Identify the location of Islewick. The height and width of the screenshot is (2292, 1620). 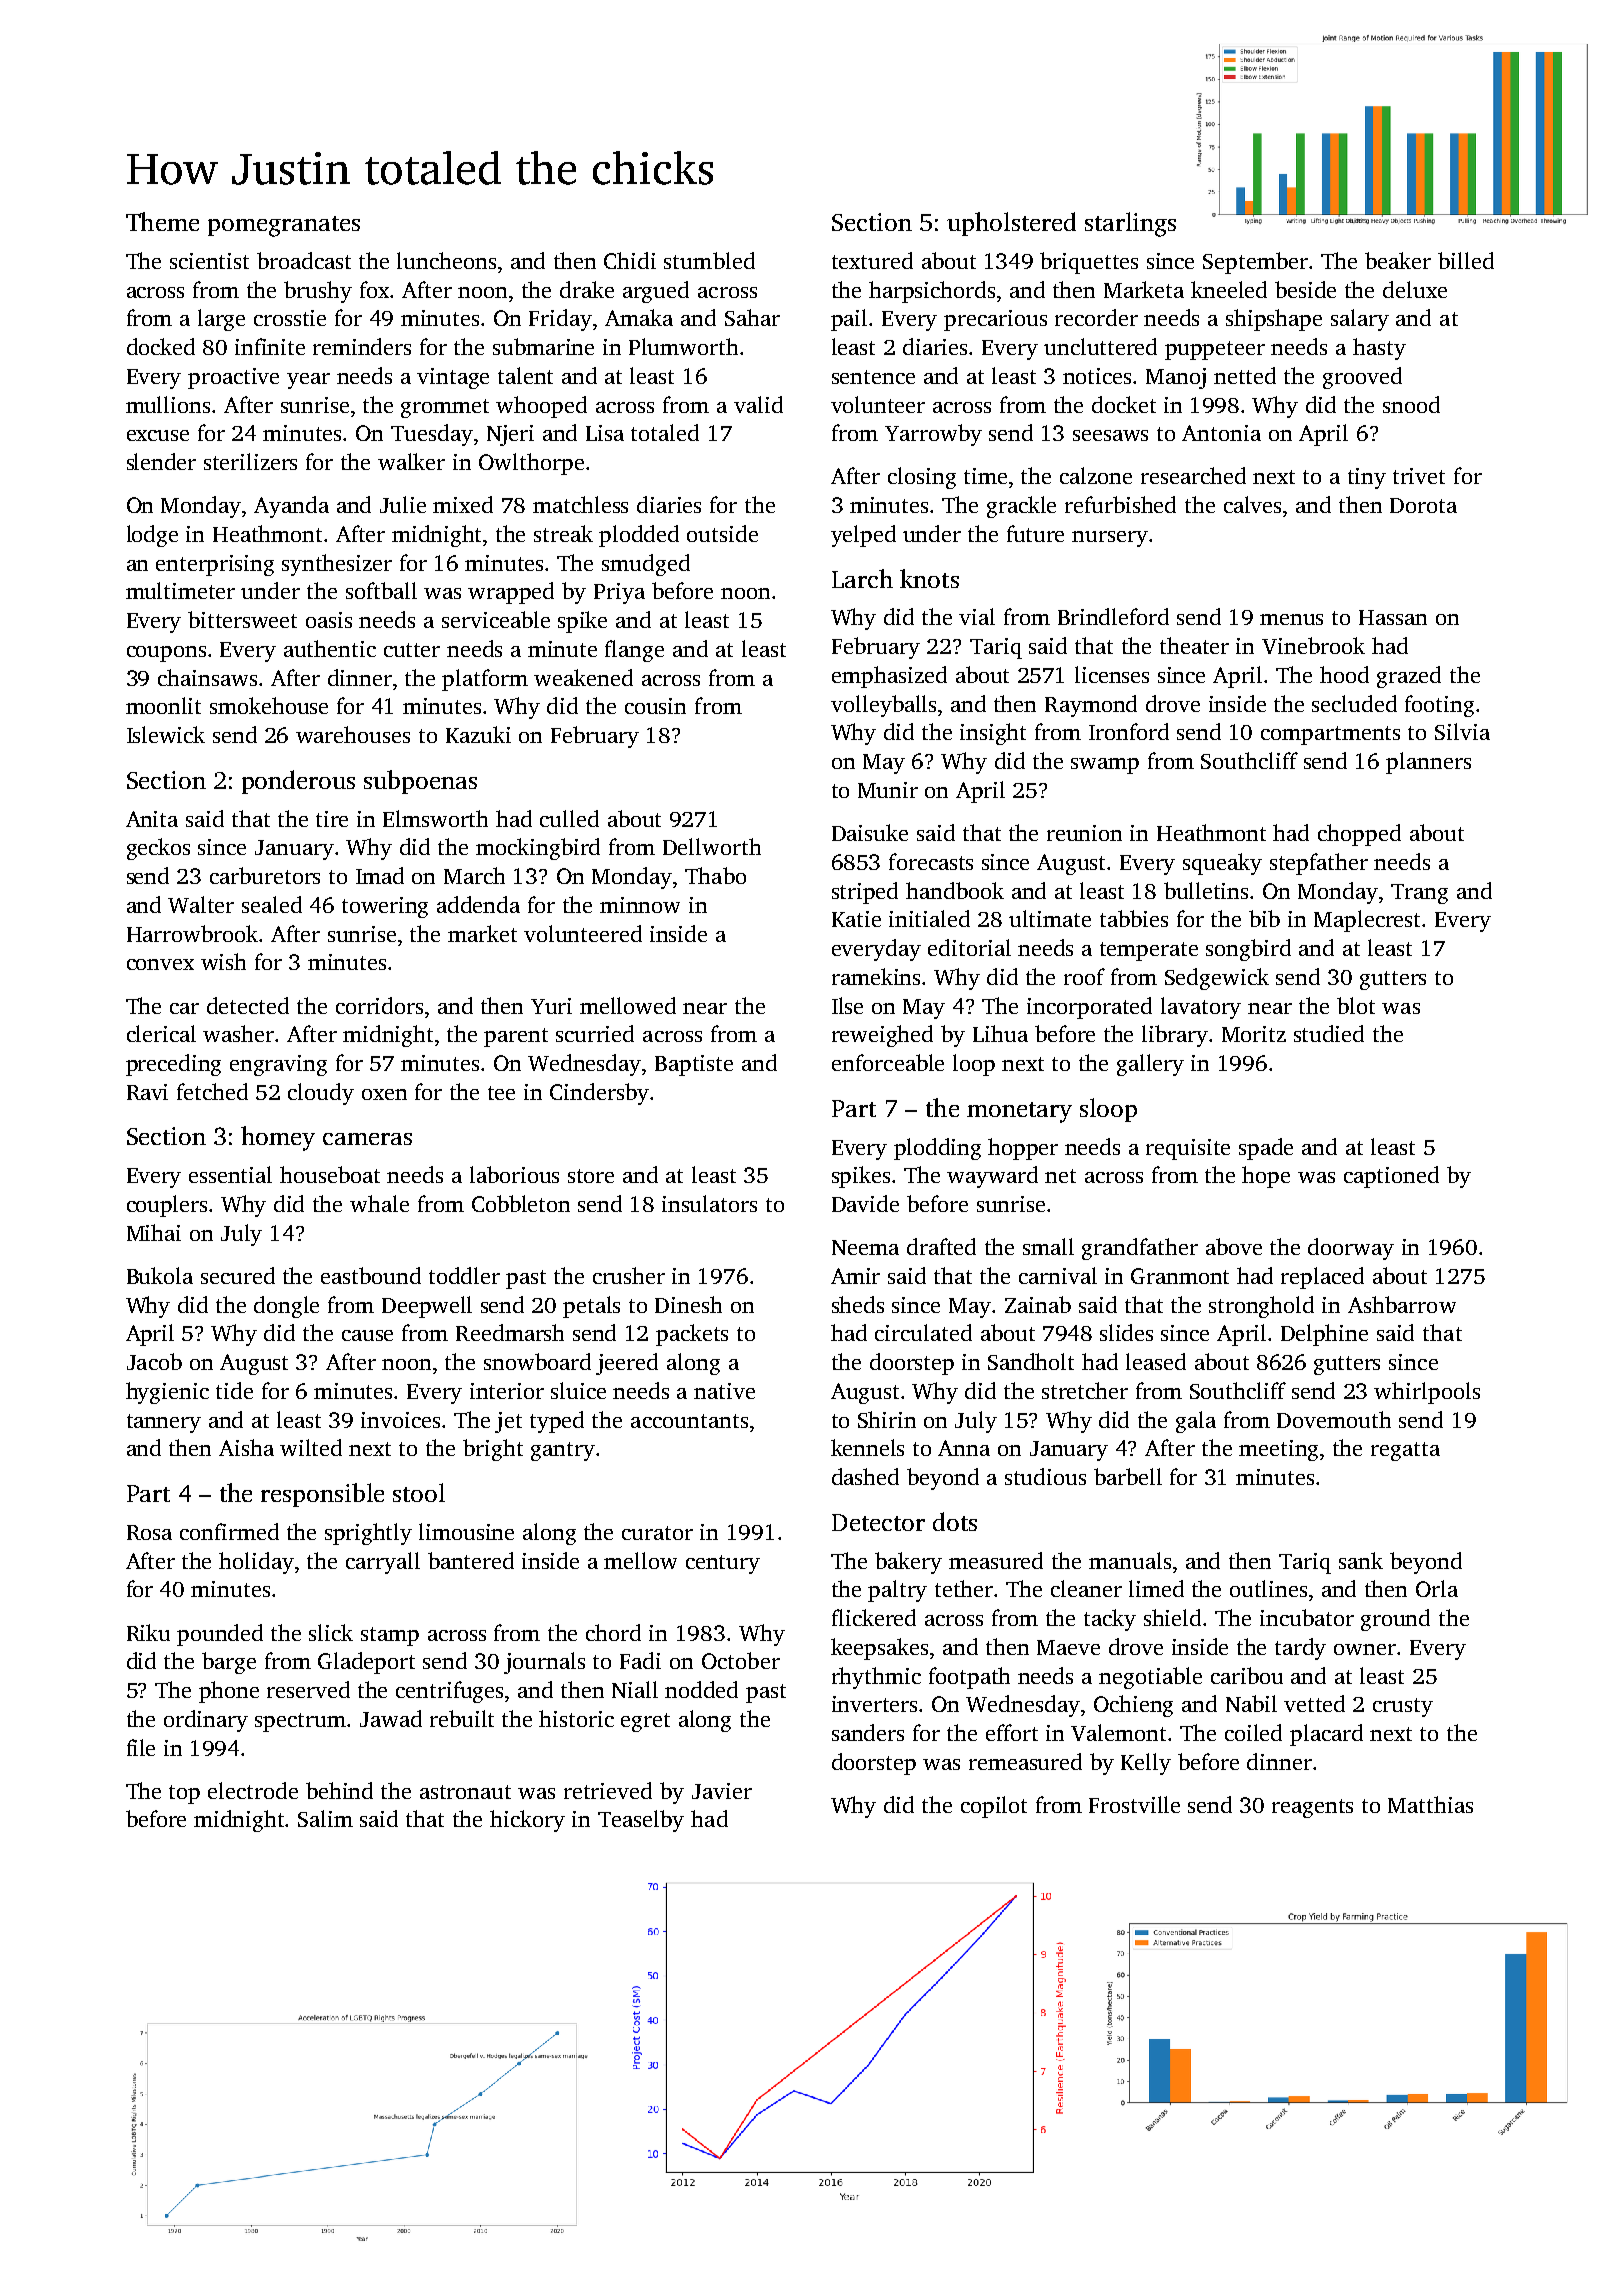
(166, 734).
